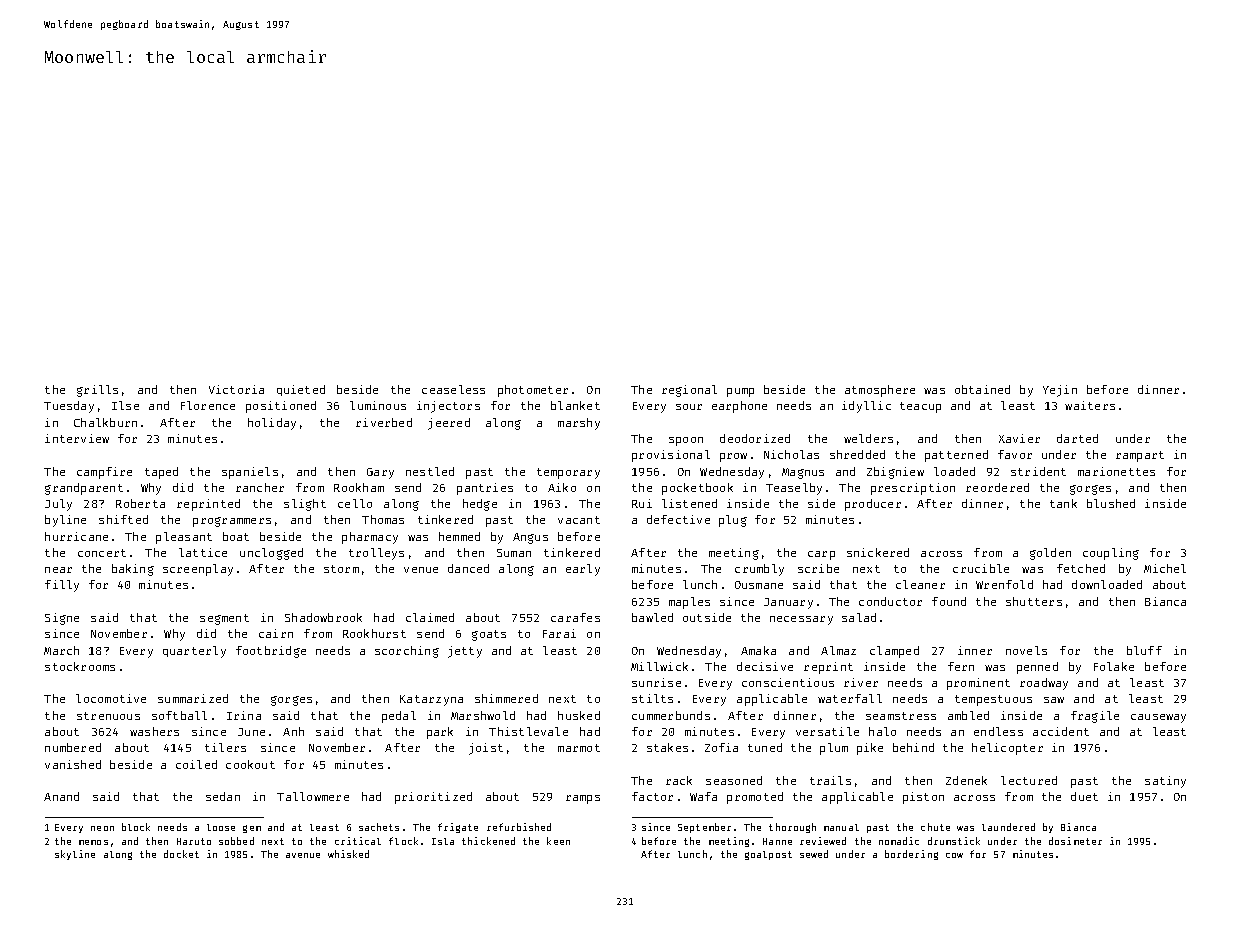 This screenshot has width=1233, height=952. Describe the element at coordinates (704, 828) in the screenshot. I see `September` at that location.
